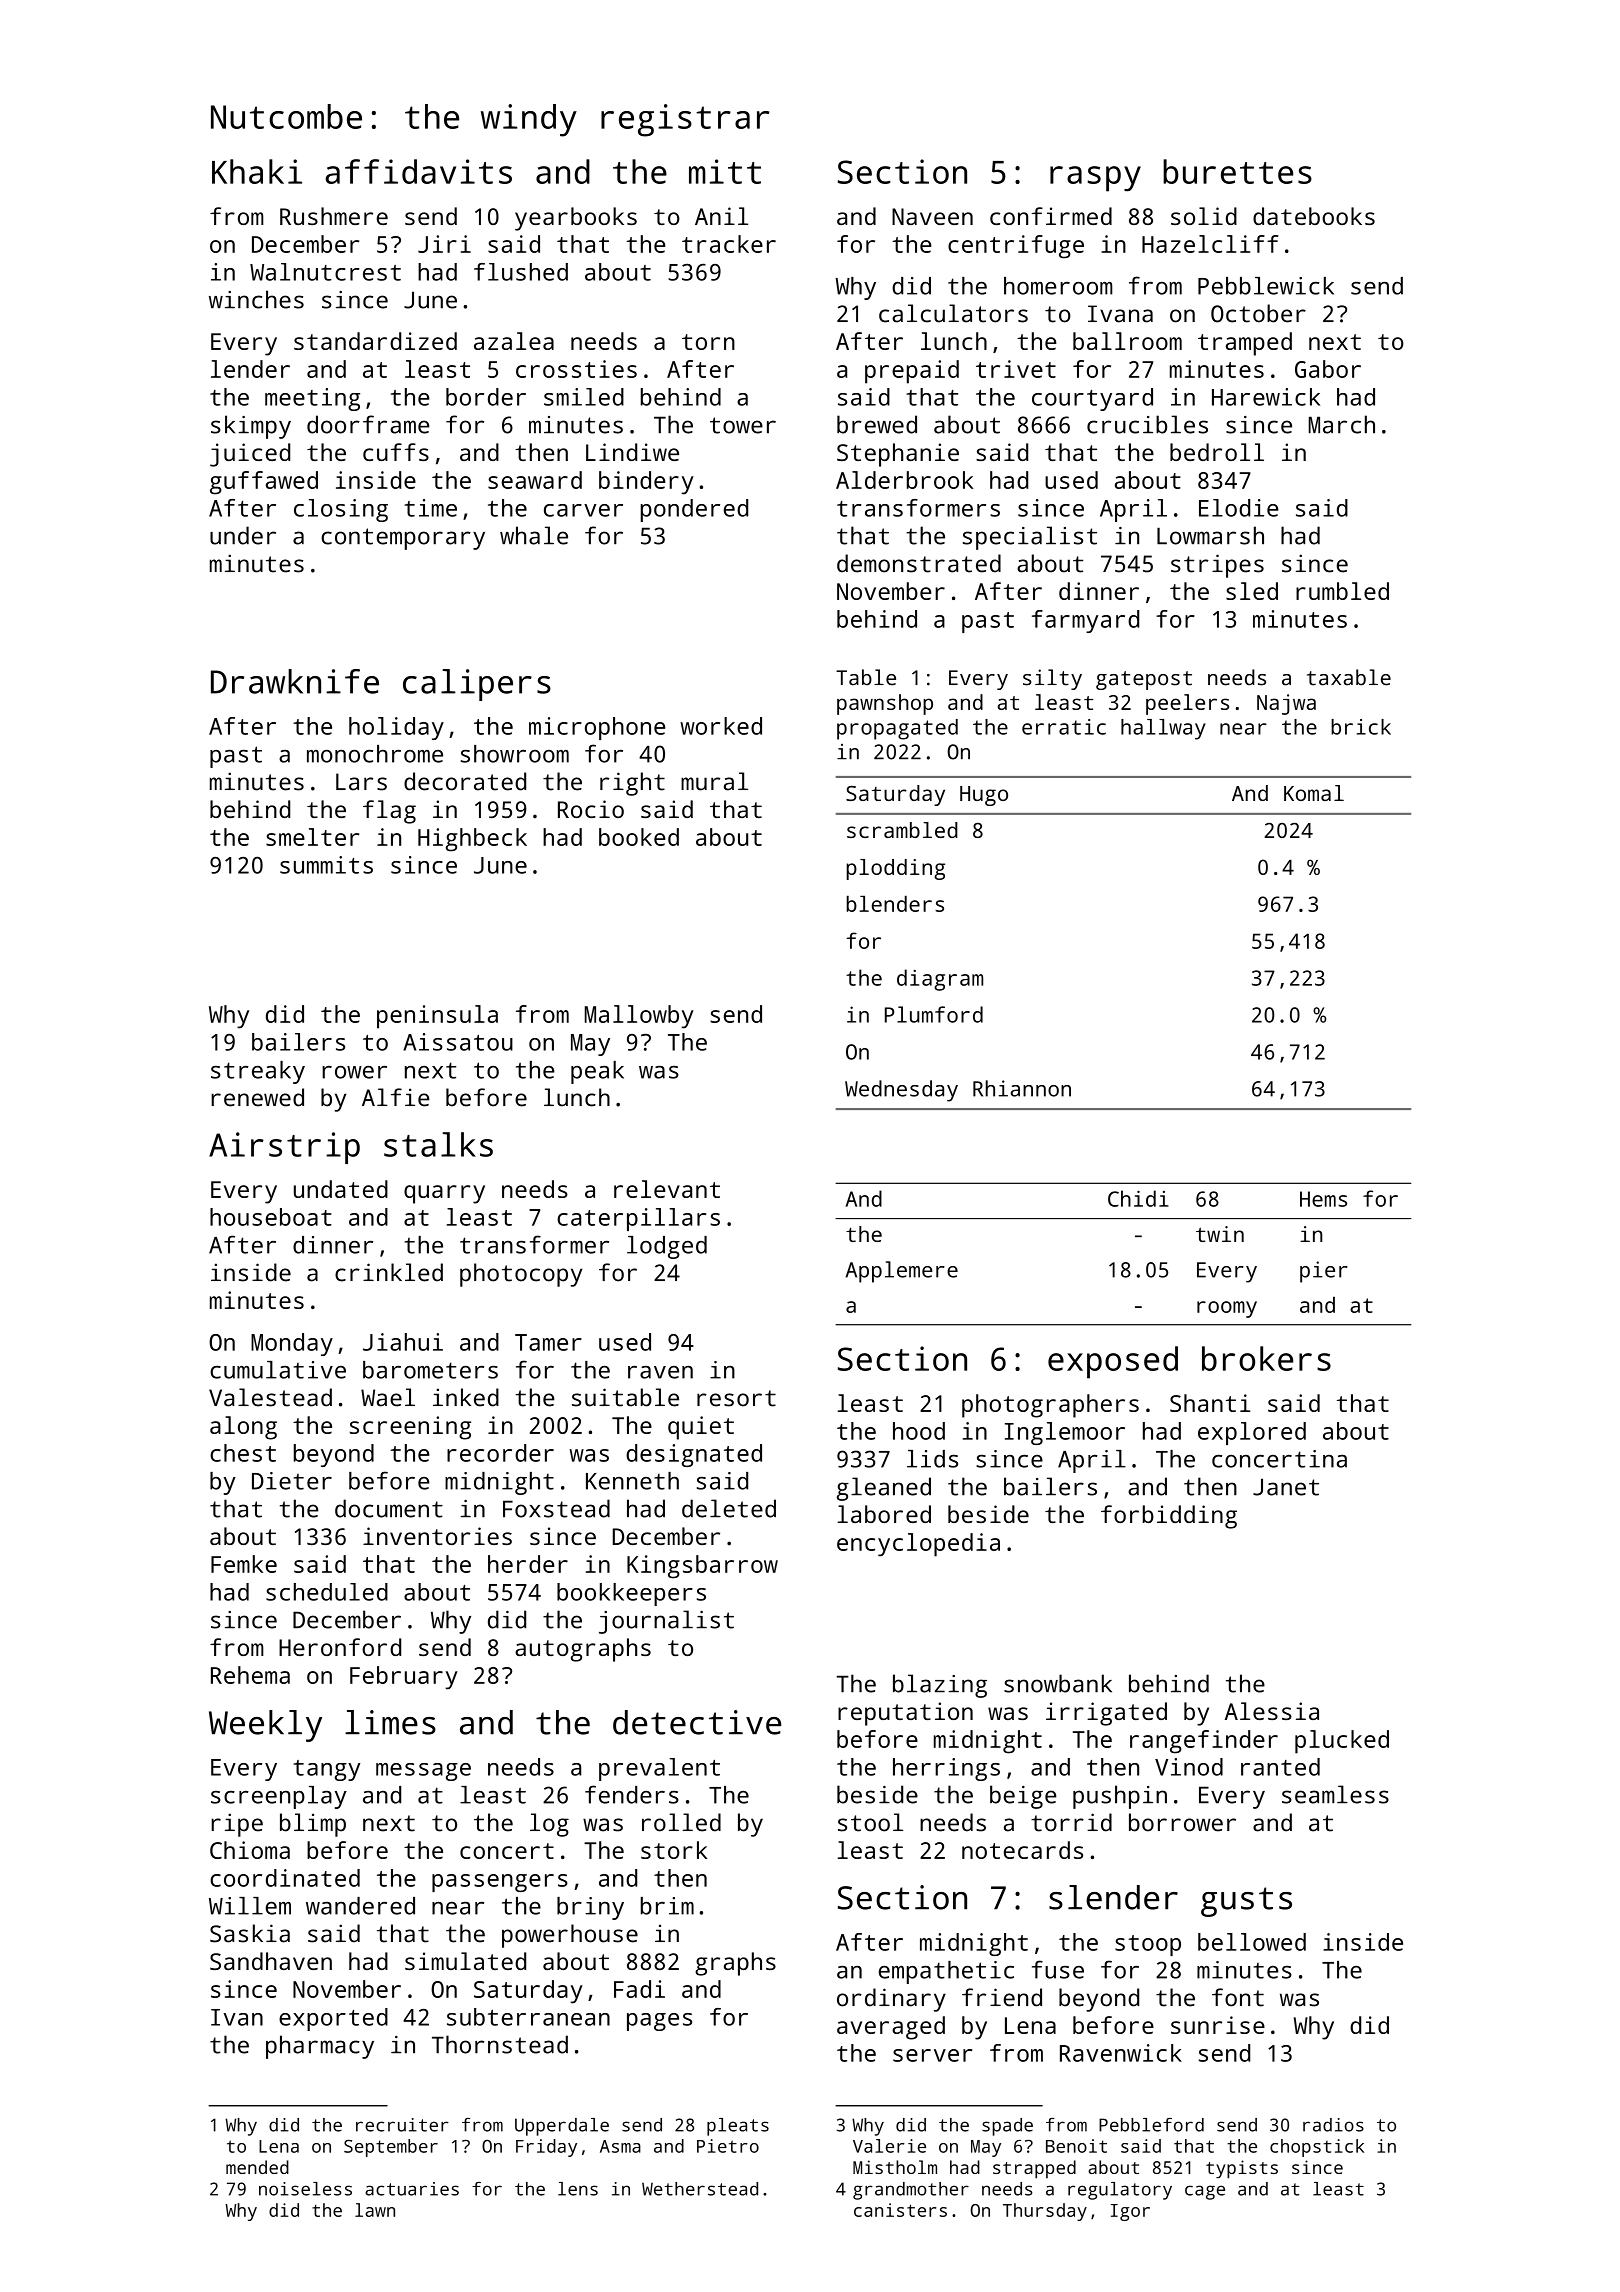 The width and height of the screenshot is (1620, 2292). I want to click on March, so click(1342, 424).
